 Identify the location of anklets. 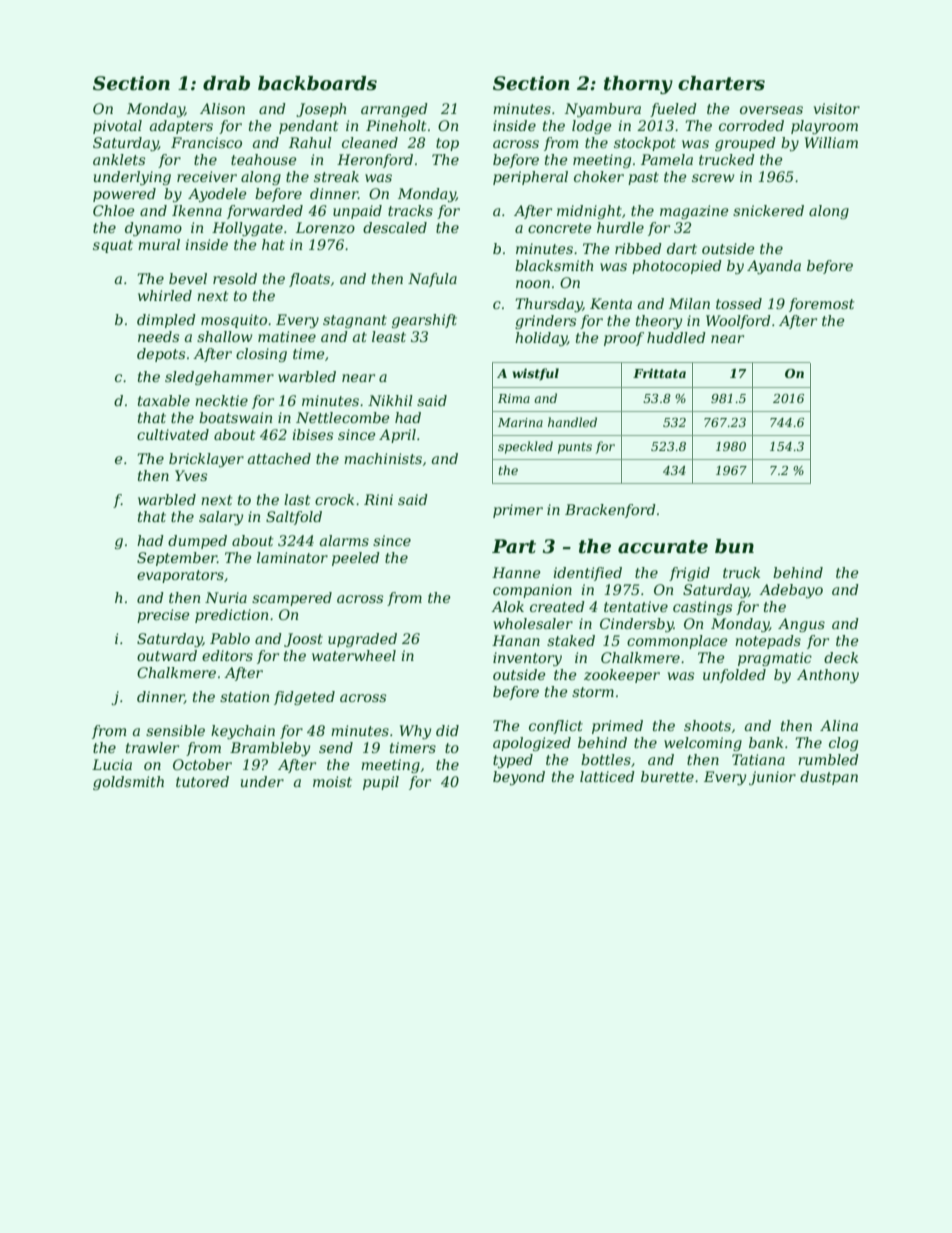
(119, 159).
